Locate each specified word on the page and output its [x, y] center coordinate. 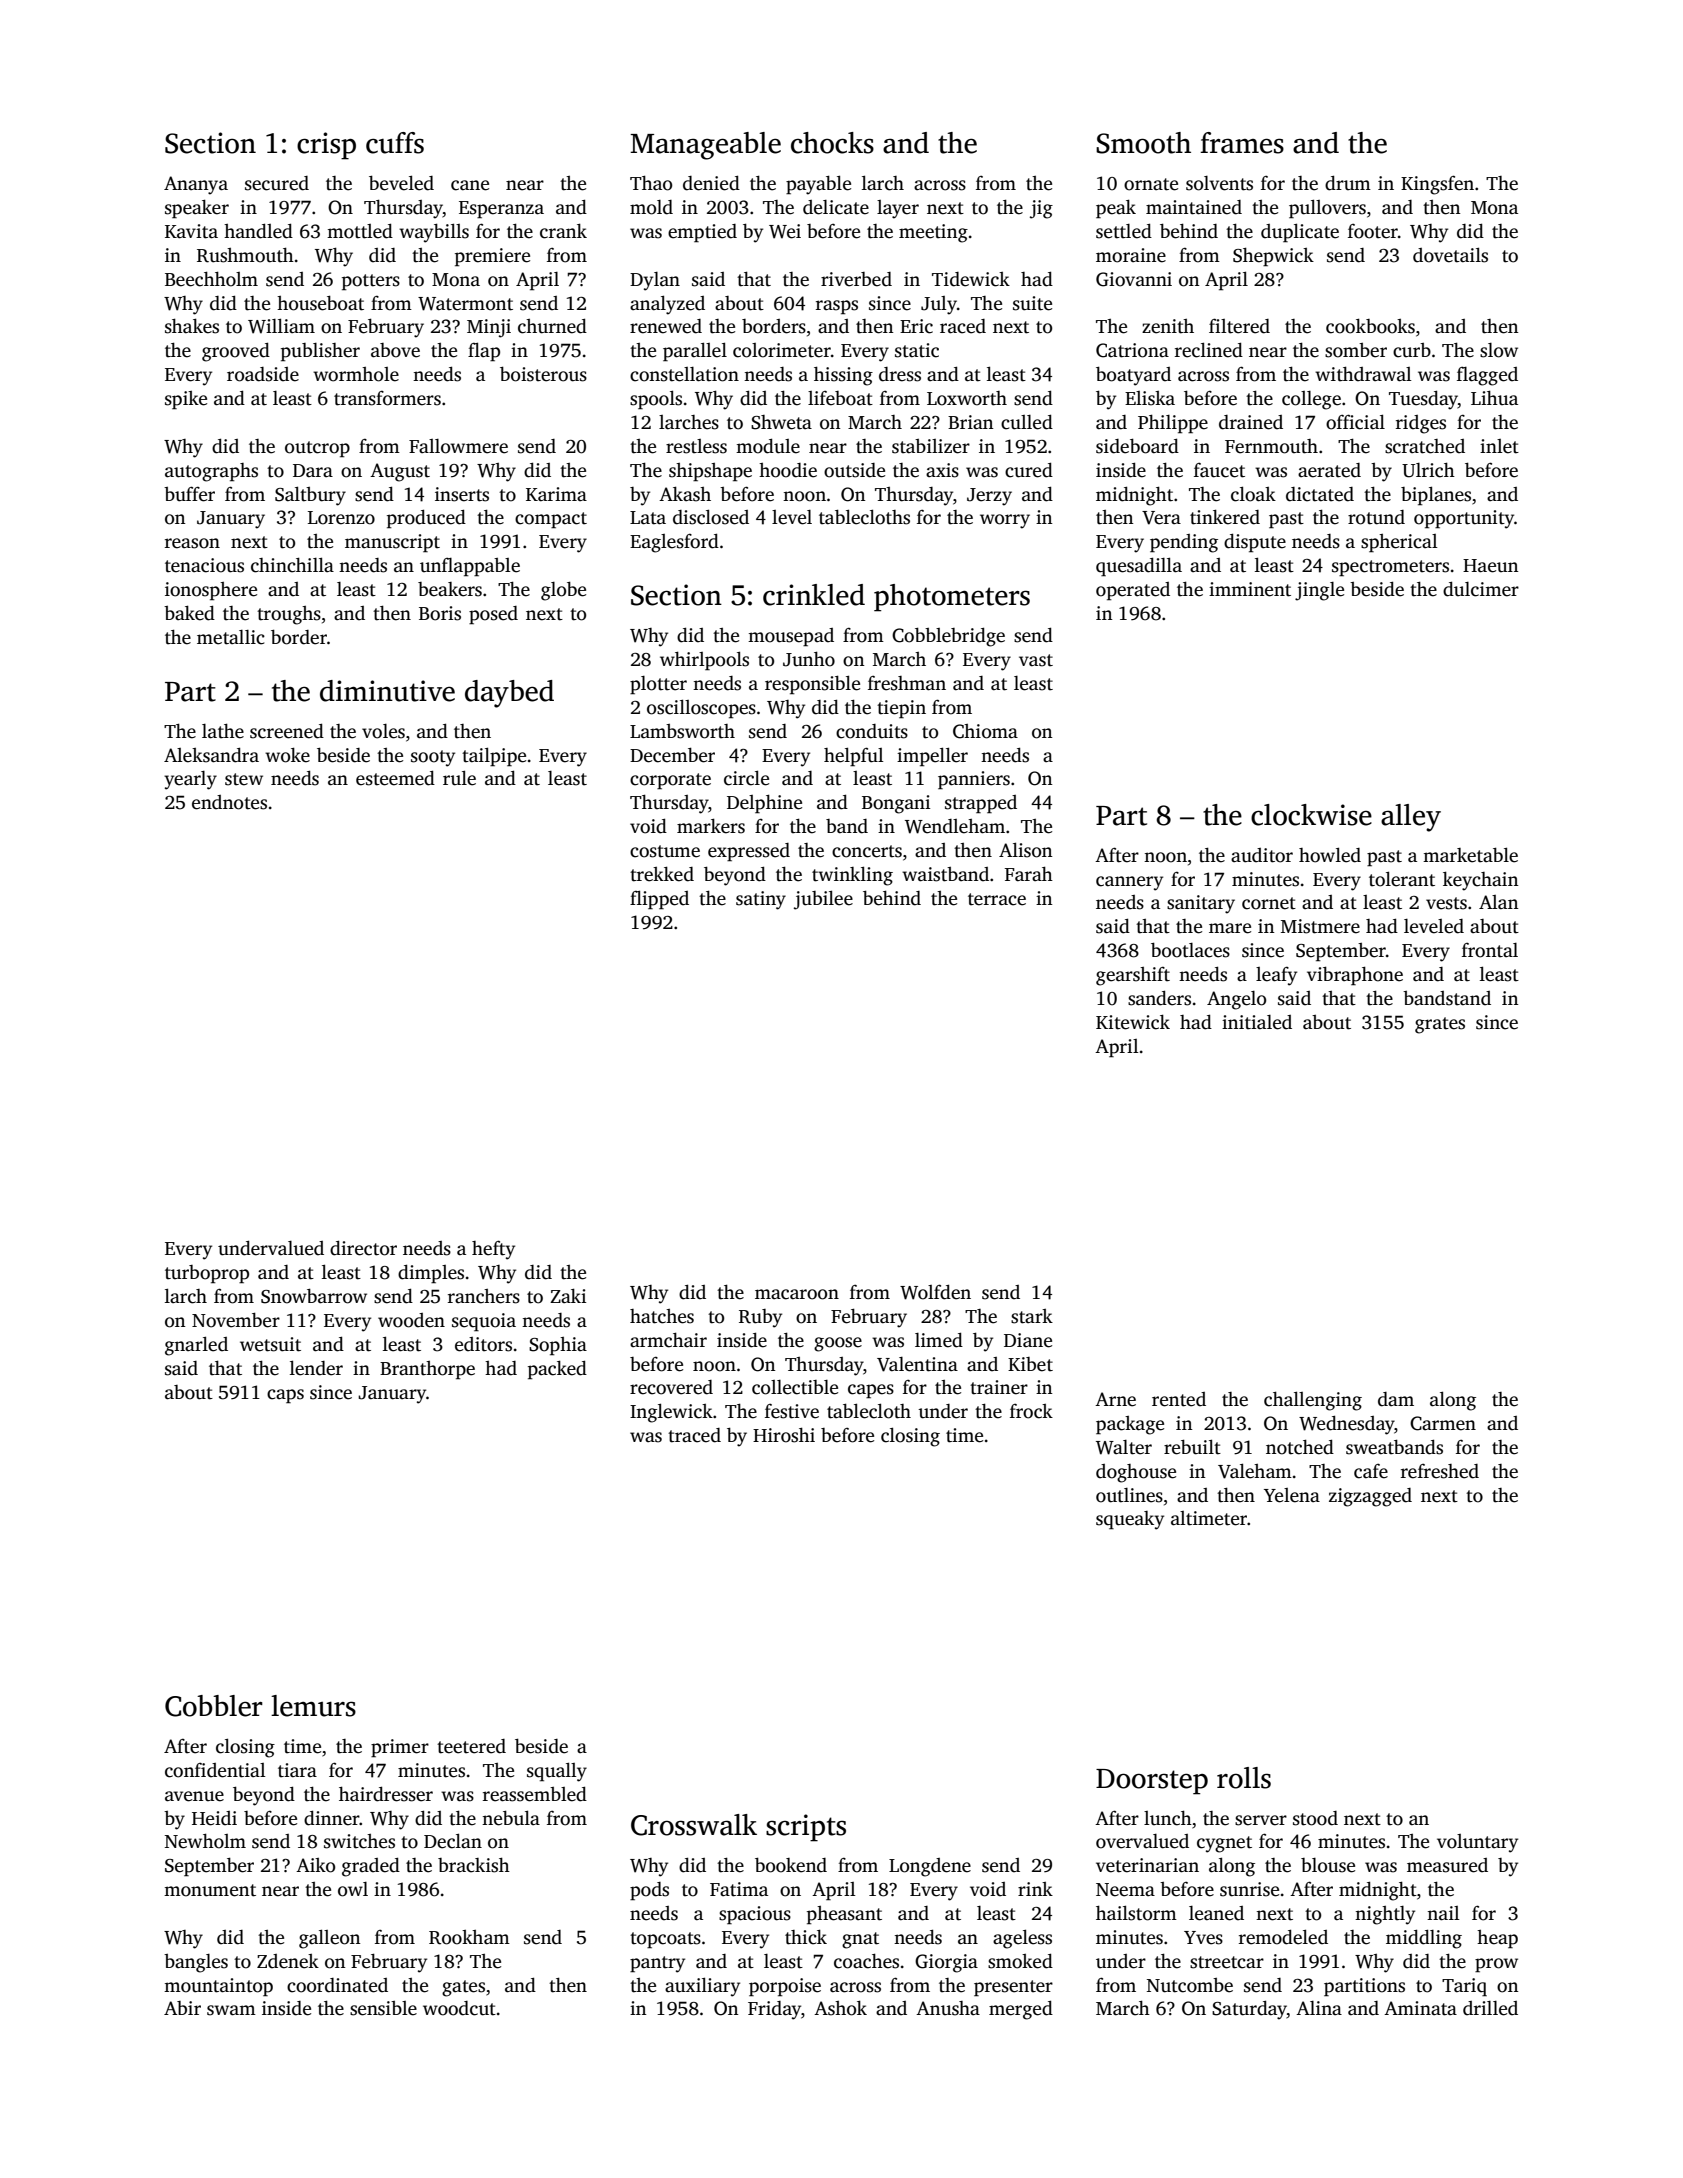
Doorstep [1152, 1782]
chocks [832, 143]
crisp [326, 146]
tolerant [1402, 879]
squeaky [1130, 1520]
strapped [981, 804]
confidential [215, 1770]
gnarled [196, 1346]
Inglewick [671, 1413]
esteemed [395, 778]
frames [1242, 143]
